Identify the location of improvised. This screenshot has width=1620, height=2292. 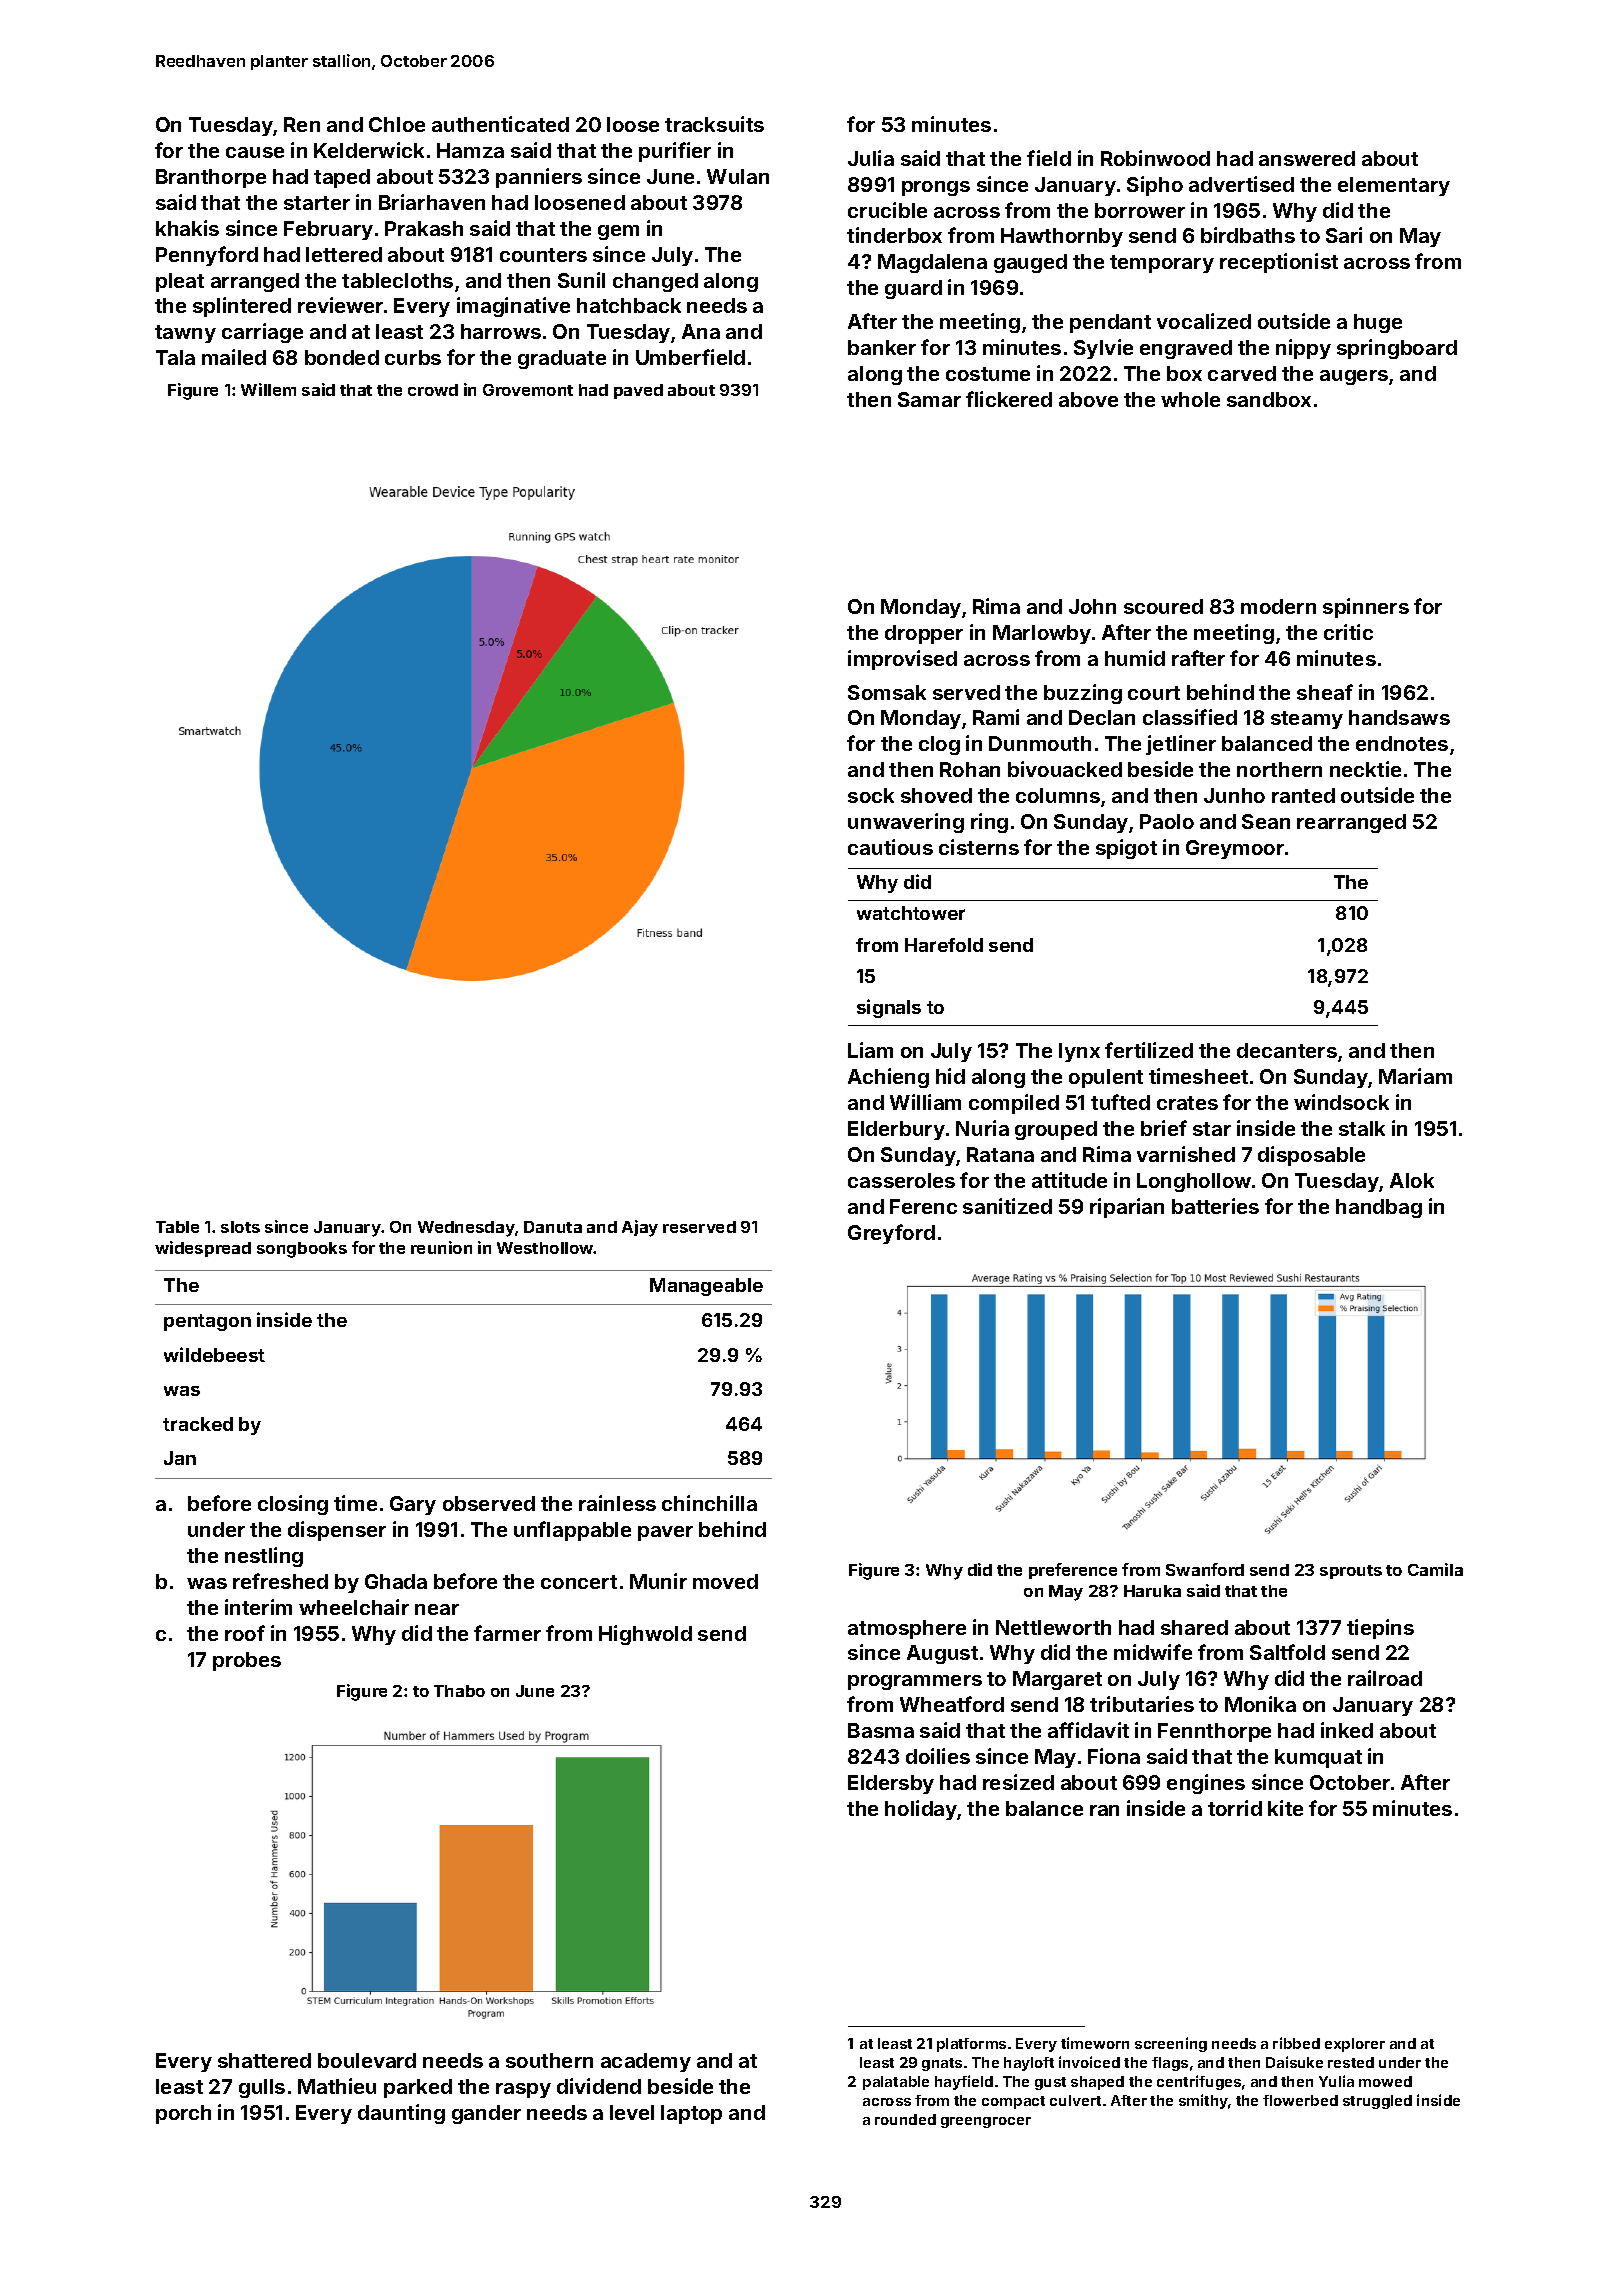
(902, 660).
